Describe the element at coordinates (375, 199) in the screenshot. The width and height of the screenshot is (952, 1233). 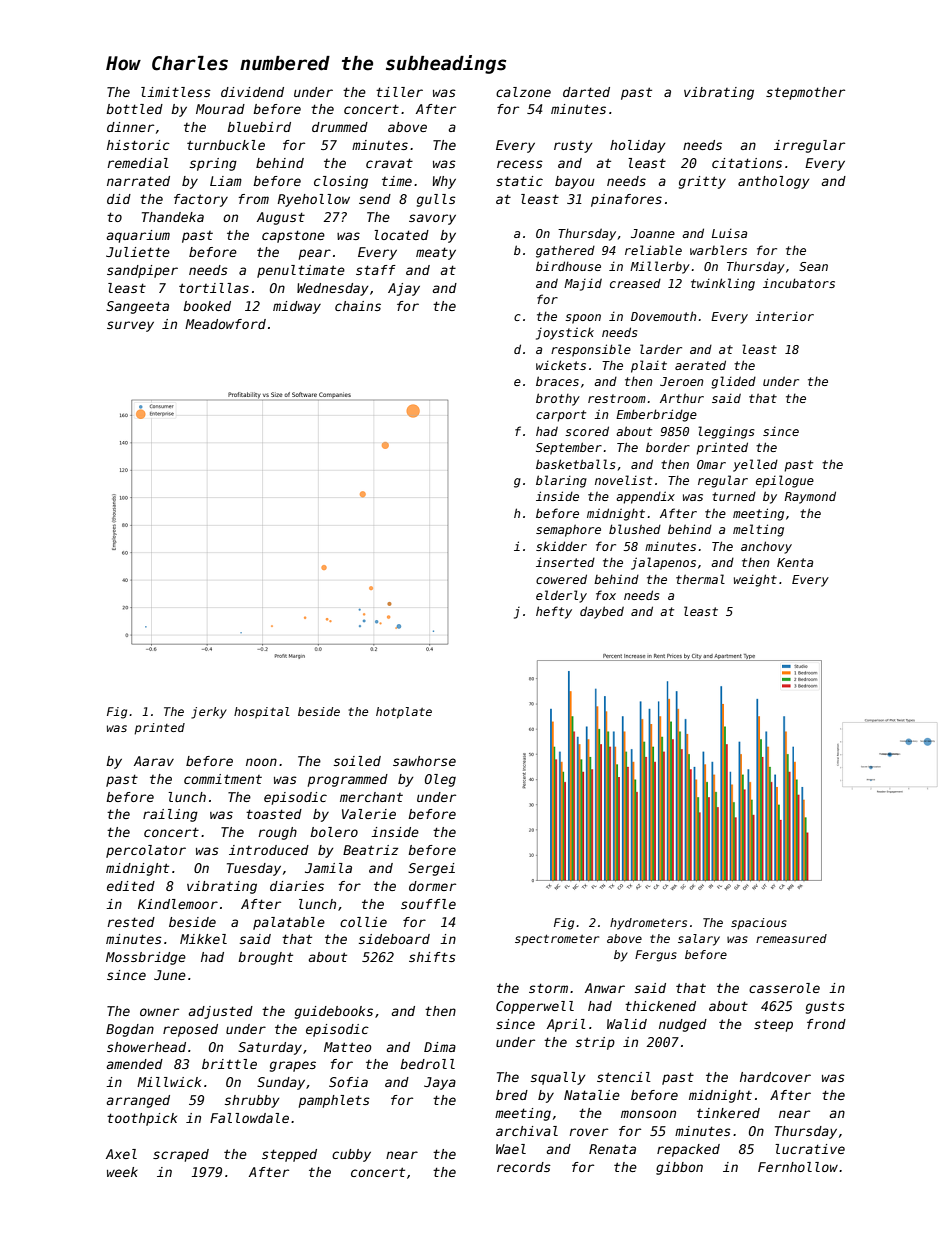
I see `send` at that location.
